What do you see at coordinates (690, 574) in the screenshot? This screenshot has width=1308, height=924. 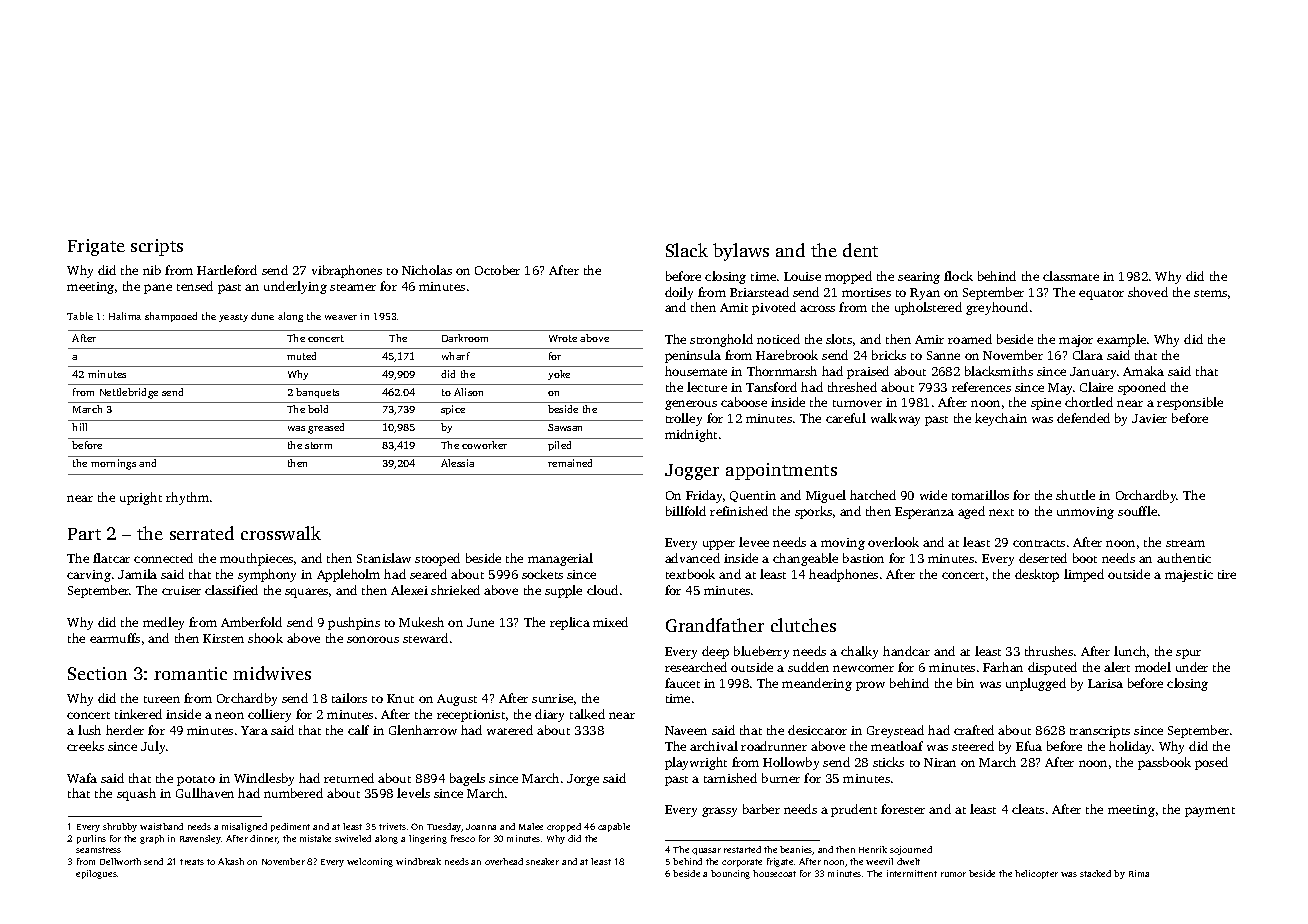 I see `textbook` at bounding box center [690, 574].
